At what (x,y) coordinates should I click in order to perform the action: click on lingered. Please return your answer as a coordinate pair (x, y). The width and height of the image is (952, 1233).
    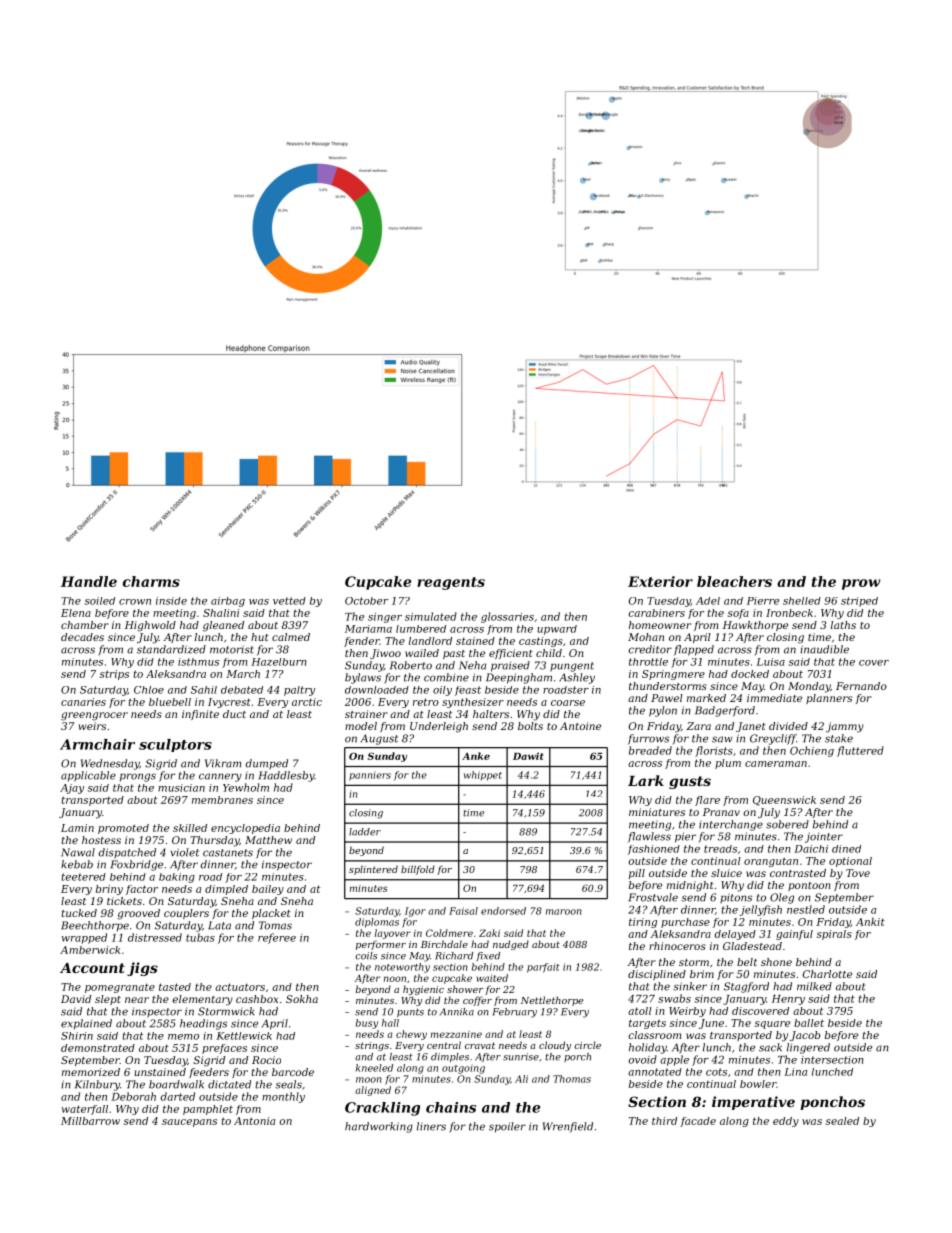
    Looking at the image, I should click on (808, 1048).
